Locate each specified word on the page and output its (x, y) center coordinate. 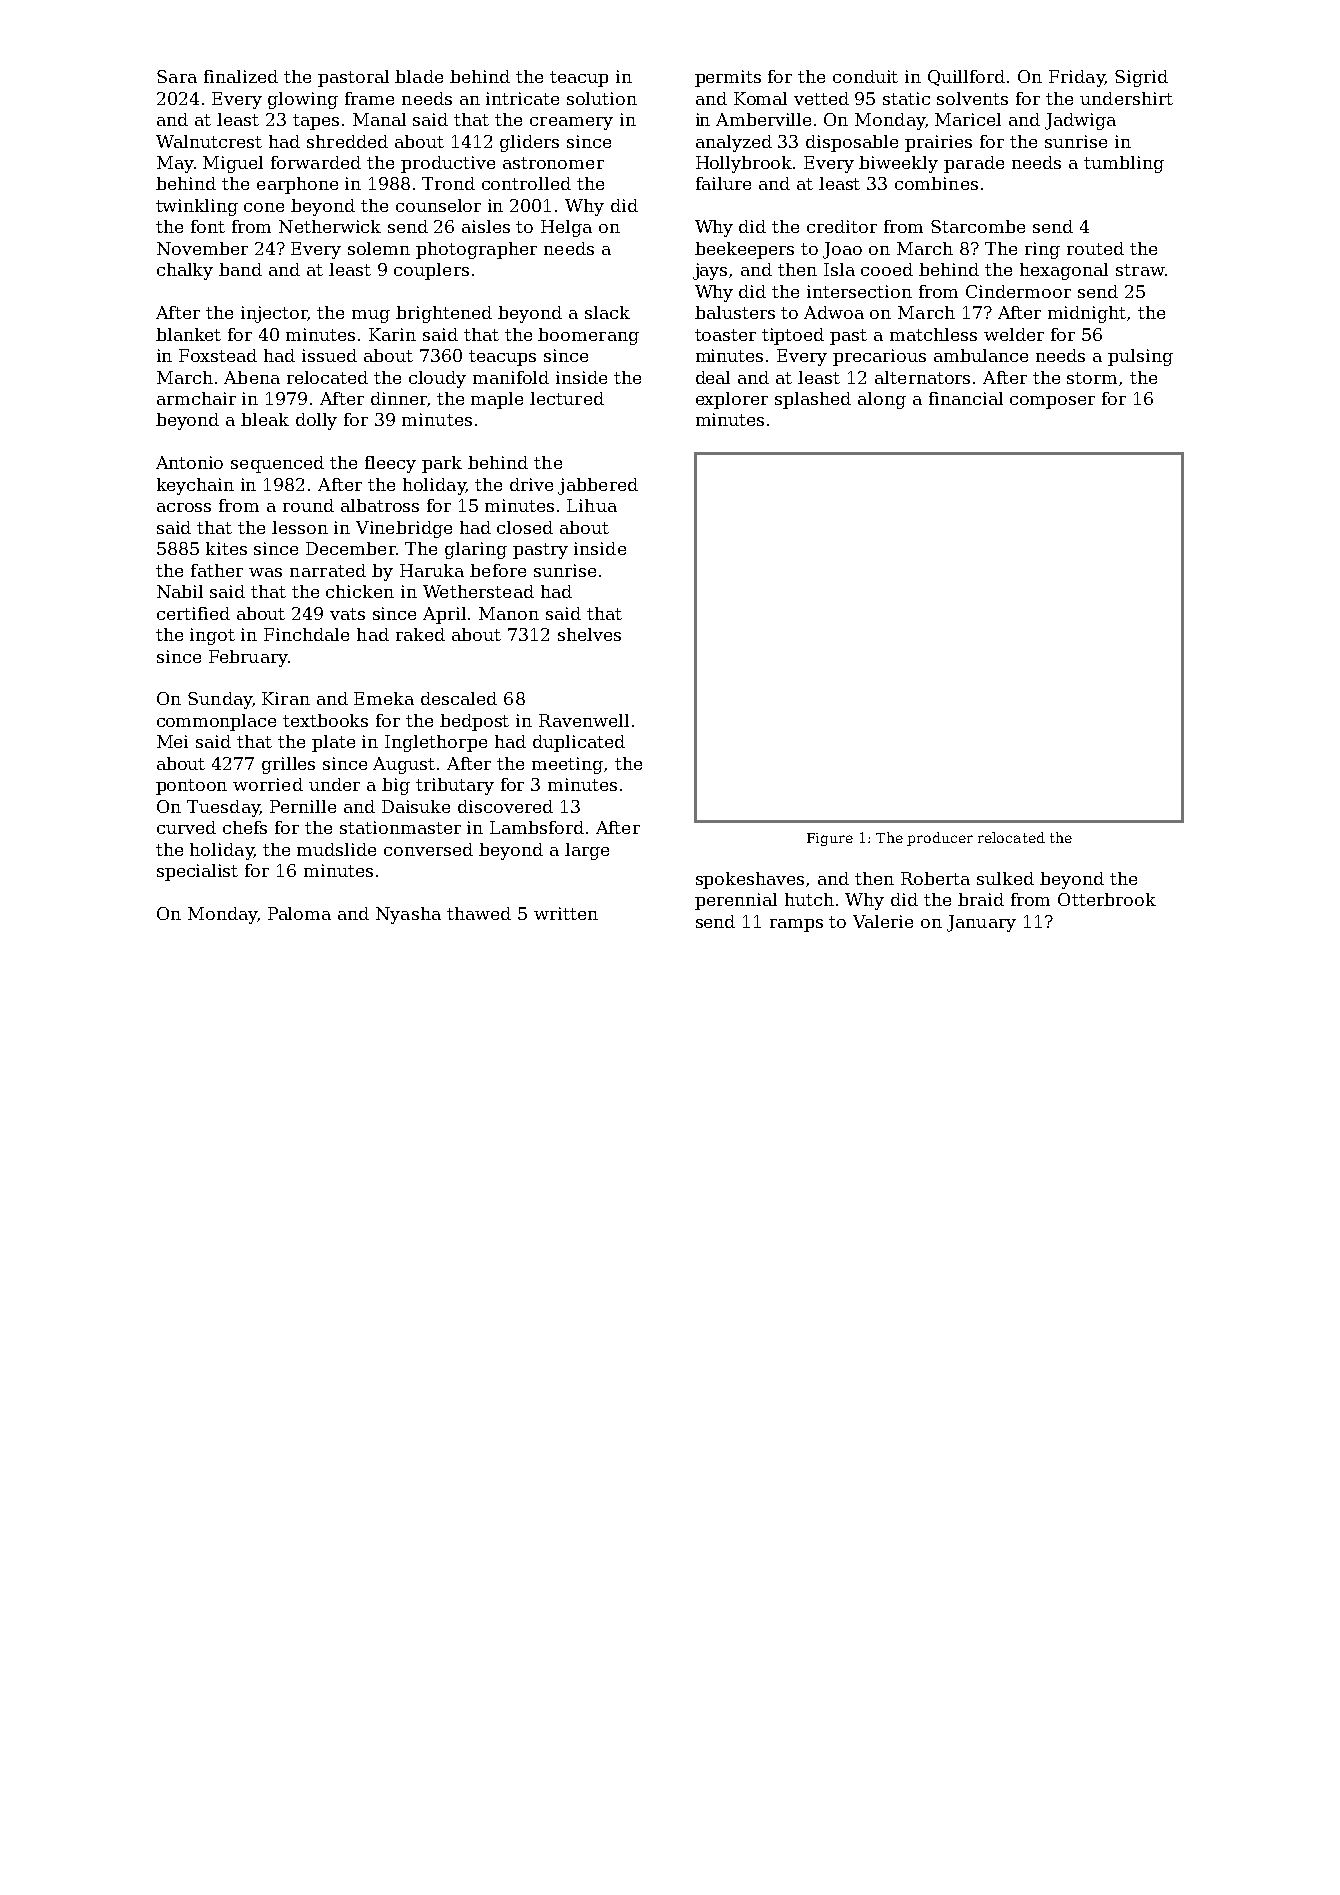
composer (1052, 402)
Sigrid (1141, 78)
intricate (522, 98)
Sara (177, 76)
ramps (796, 925)
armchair (196, 398)
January (981, 923)
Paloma (299, 913)
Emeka (384, 698)
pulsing (1140, 357)
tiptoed (793, 336)
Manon (509, 613)
